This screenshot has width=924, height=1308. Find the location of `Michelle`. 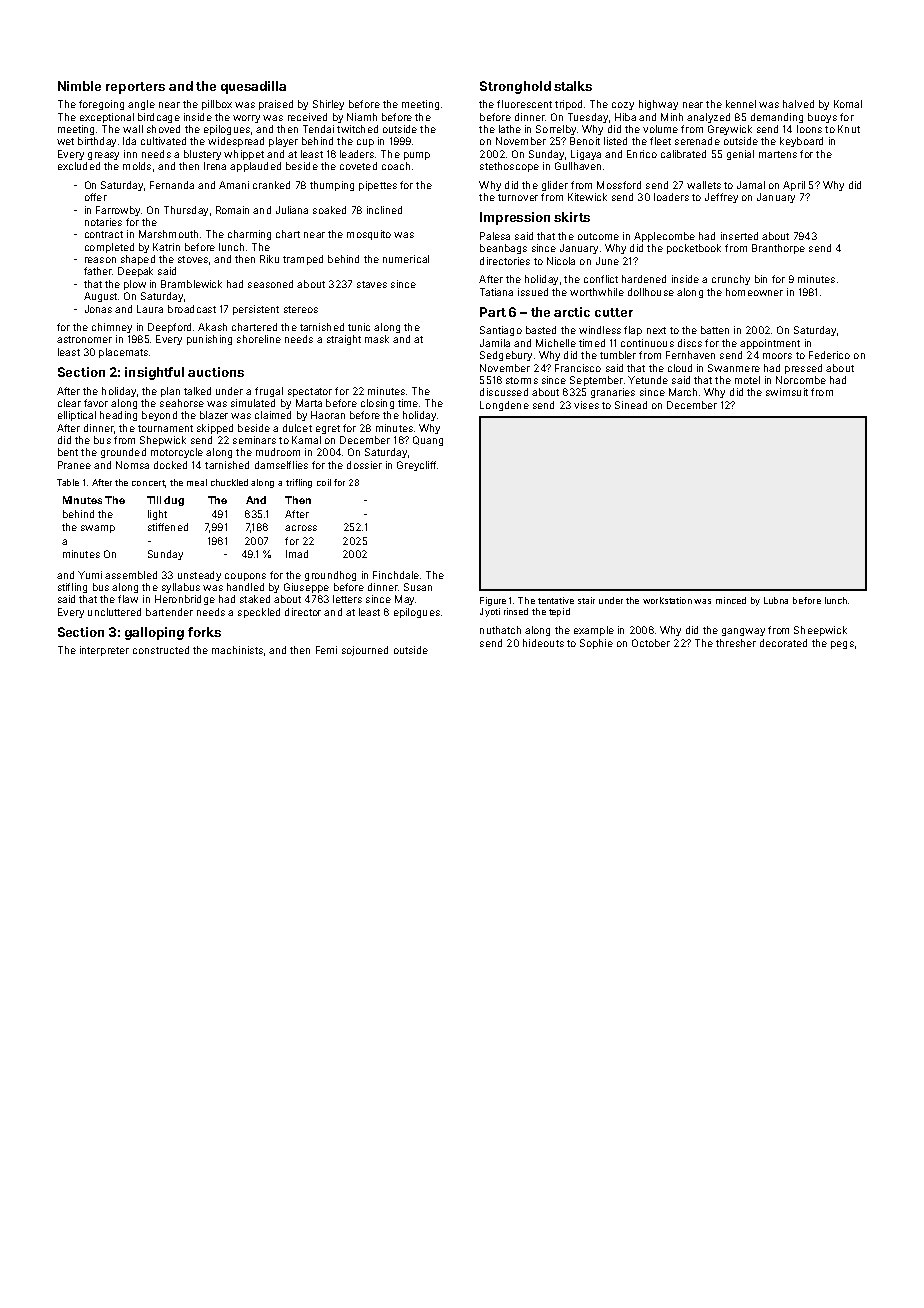

Michelle is located at coordinates (556, 343).
